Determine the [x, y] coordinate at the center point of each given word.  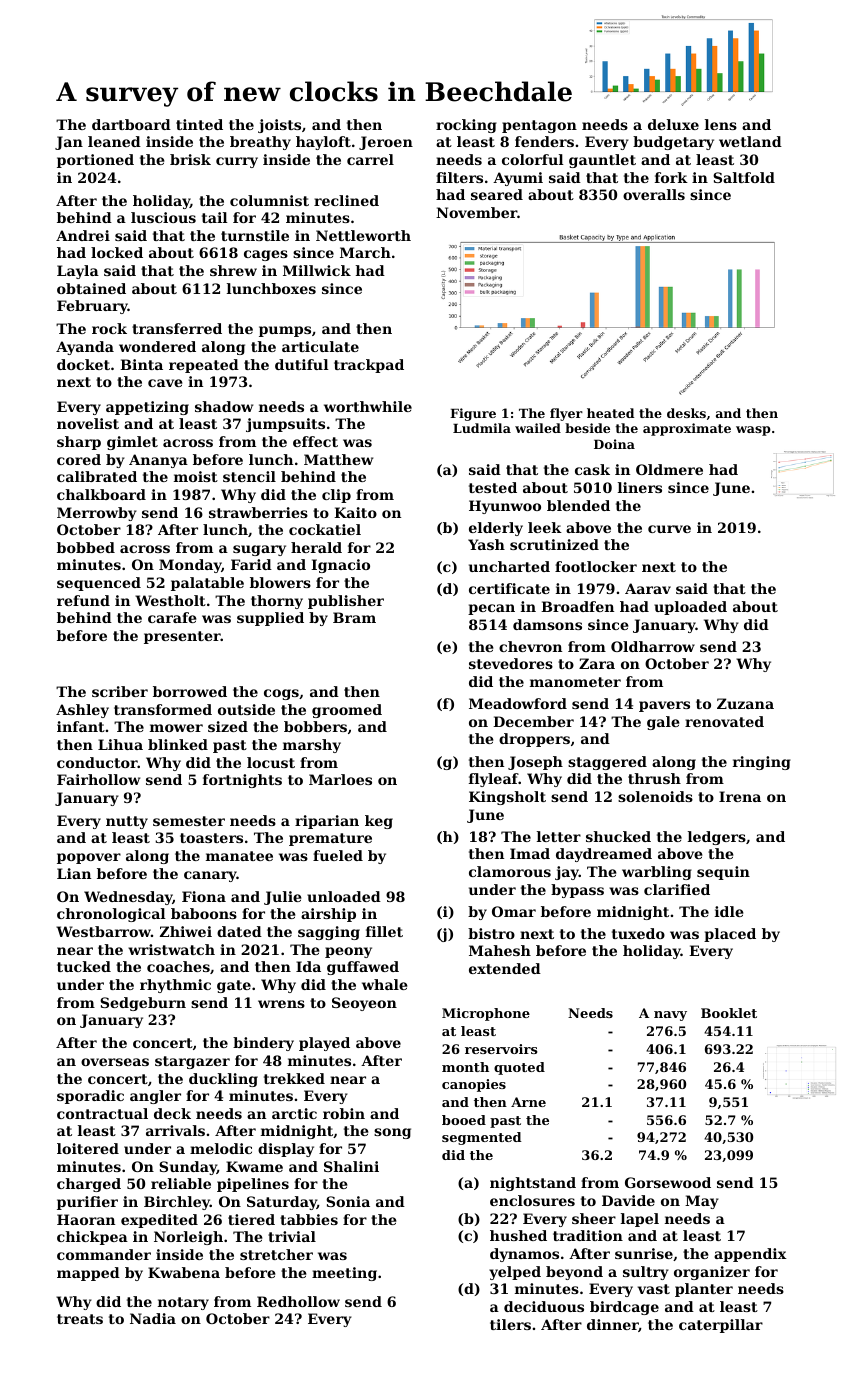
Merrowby [97, 514]
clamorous [510, 871]
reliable [181, 1183]
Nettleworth [363, 235]
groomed [347, 711]
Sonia [348, 1201]
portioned [95, 161]
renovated [724, 721]
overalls [654, 194]
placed [730, 935]
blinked [178, 744]
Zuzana [745, 703]
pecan [491, 609]
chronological [111, 915]
